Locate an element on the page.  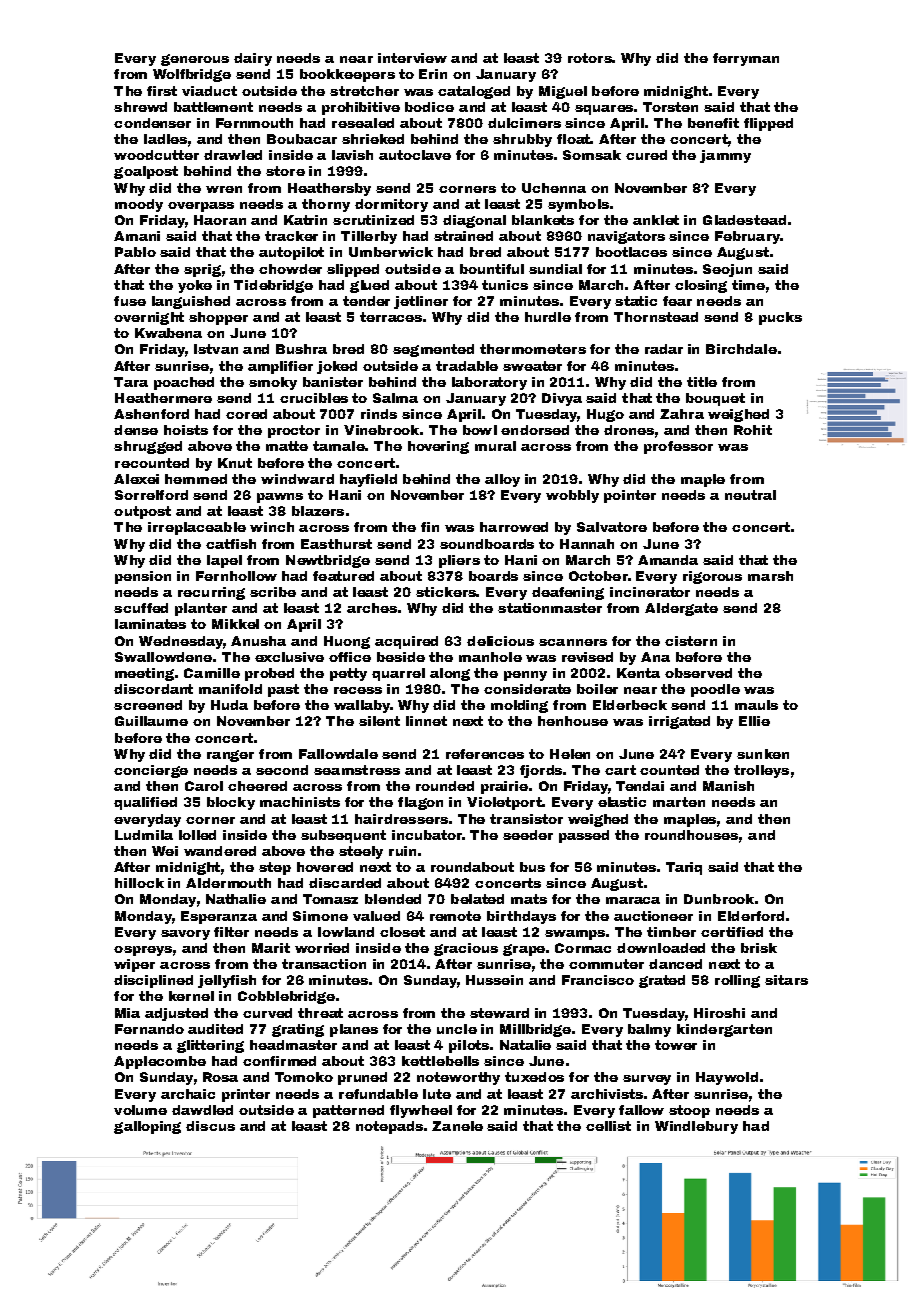
mats is located at coordinates (529, 899).
